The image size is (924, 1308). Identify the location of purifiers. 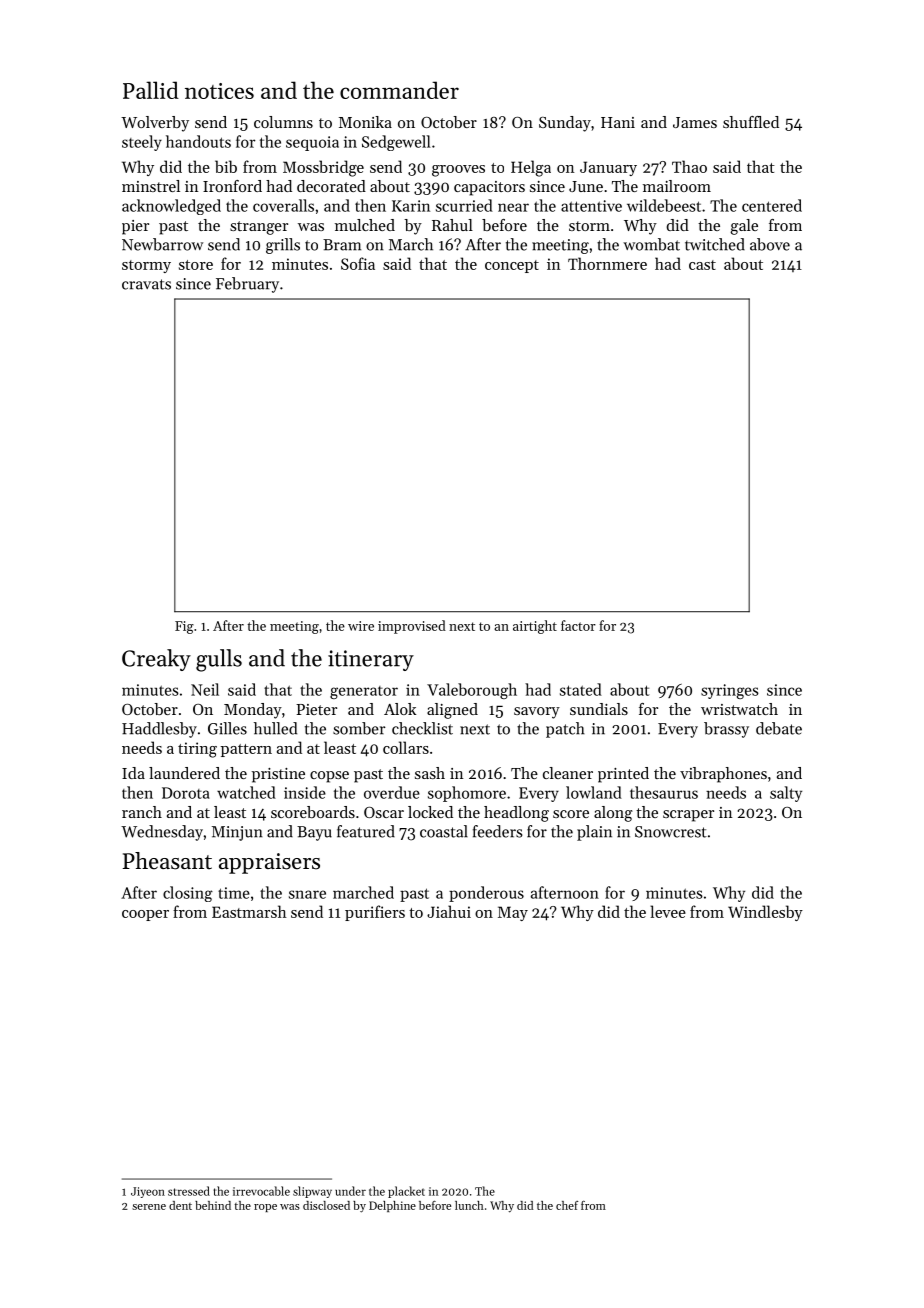
(375, 913).
